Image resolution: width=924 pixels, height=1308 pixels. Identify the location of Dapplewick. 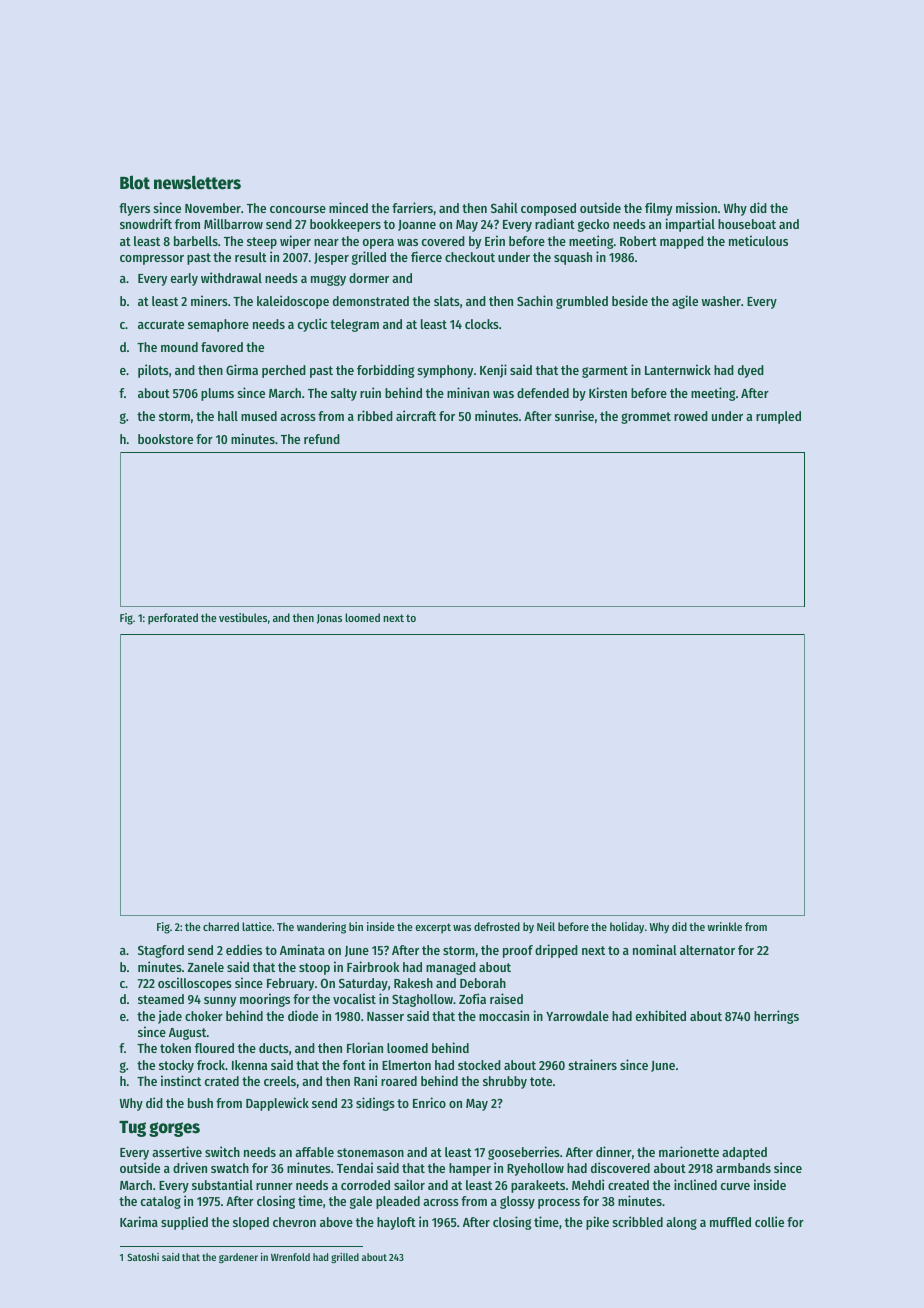
(277, 1104).
